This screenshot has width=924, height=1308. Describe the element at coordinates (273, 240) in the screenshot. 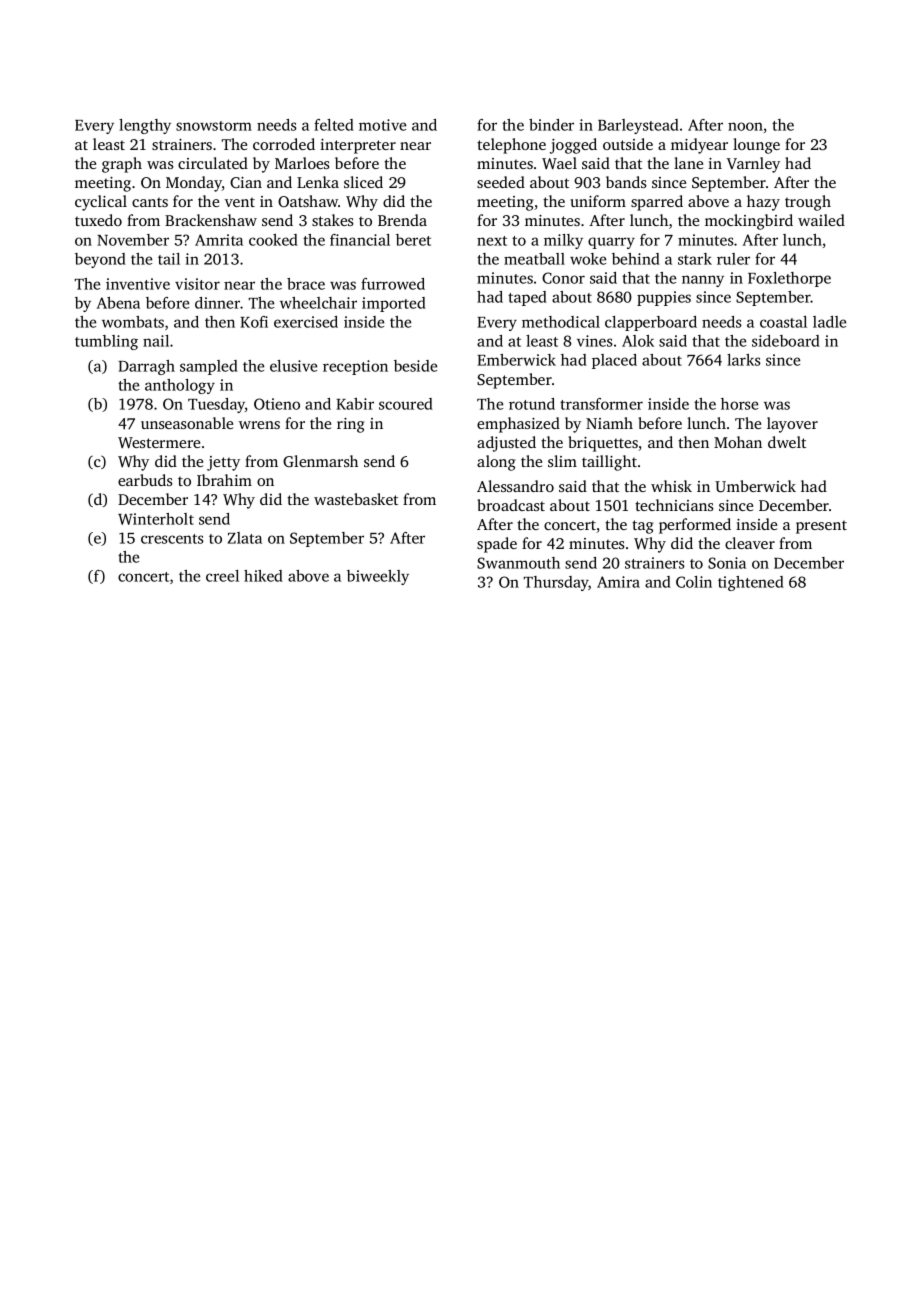

I see `cooked` at that location.
